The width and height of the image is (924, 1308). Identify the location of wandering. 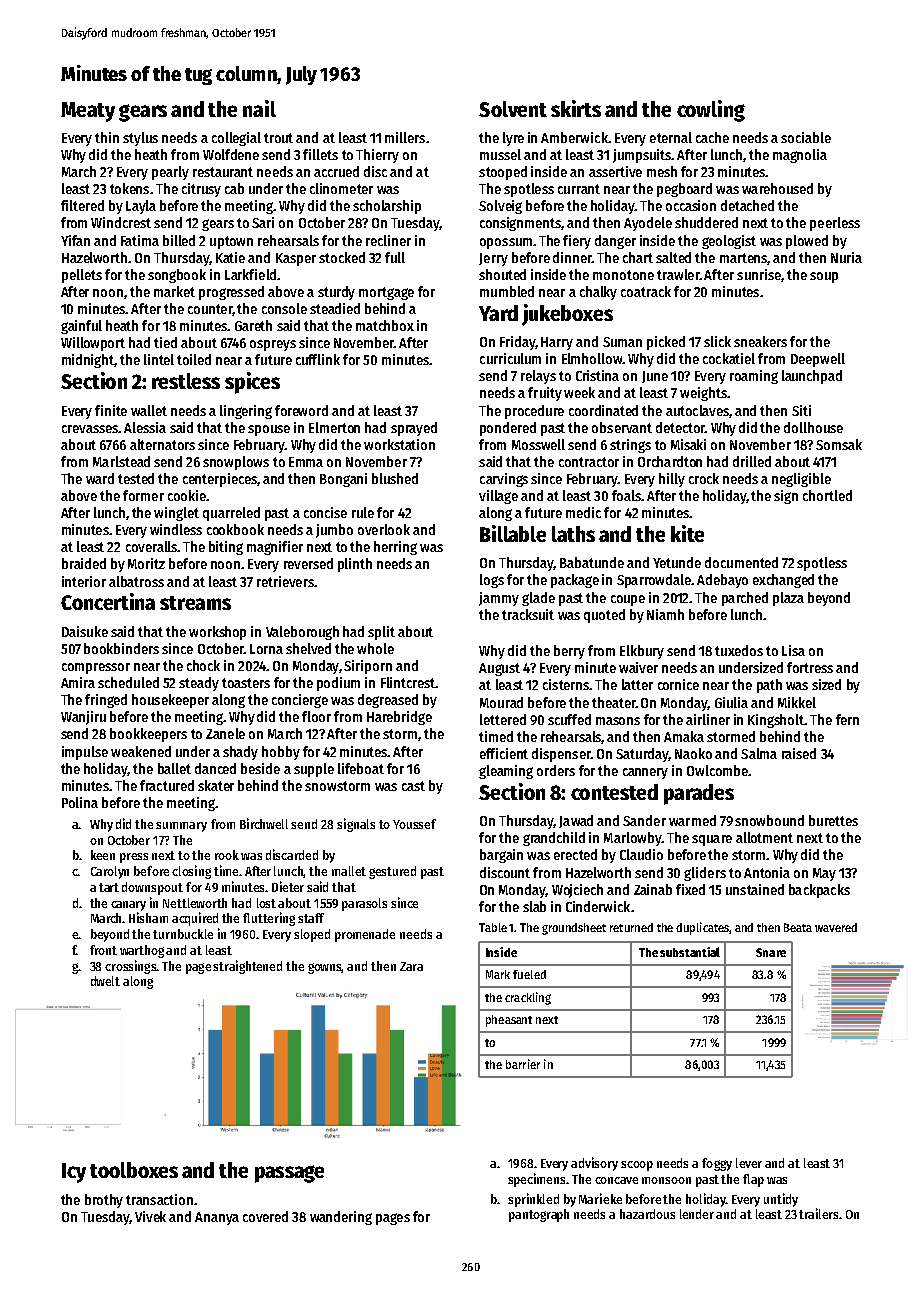
(341, 1218).
